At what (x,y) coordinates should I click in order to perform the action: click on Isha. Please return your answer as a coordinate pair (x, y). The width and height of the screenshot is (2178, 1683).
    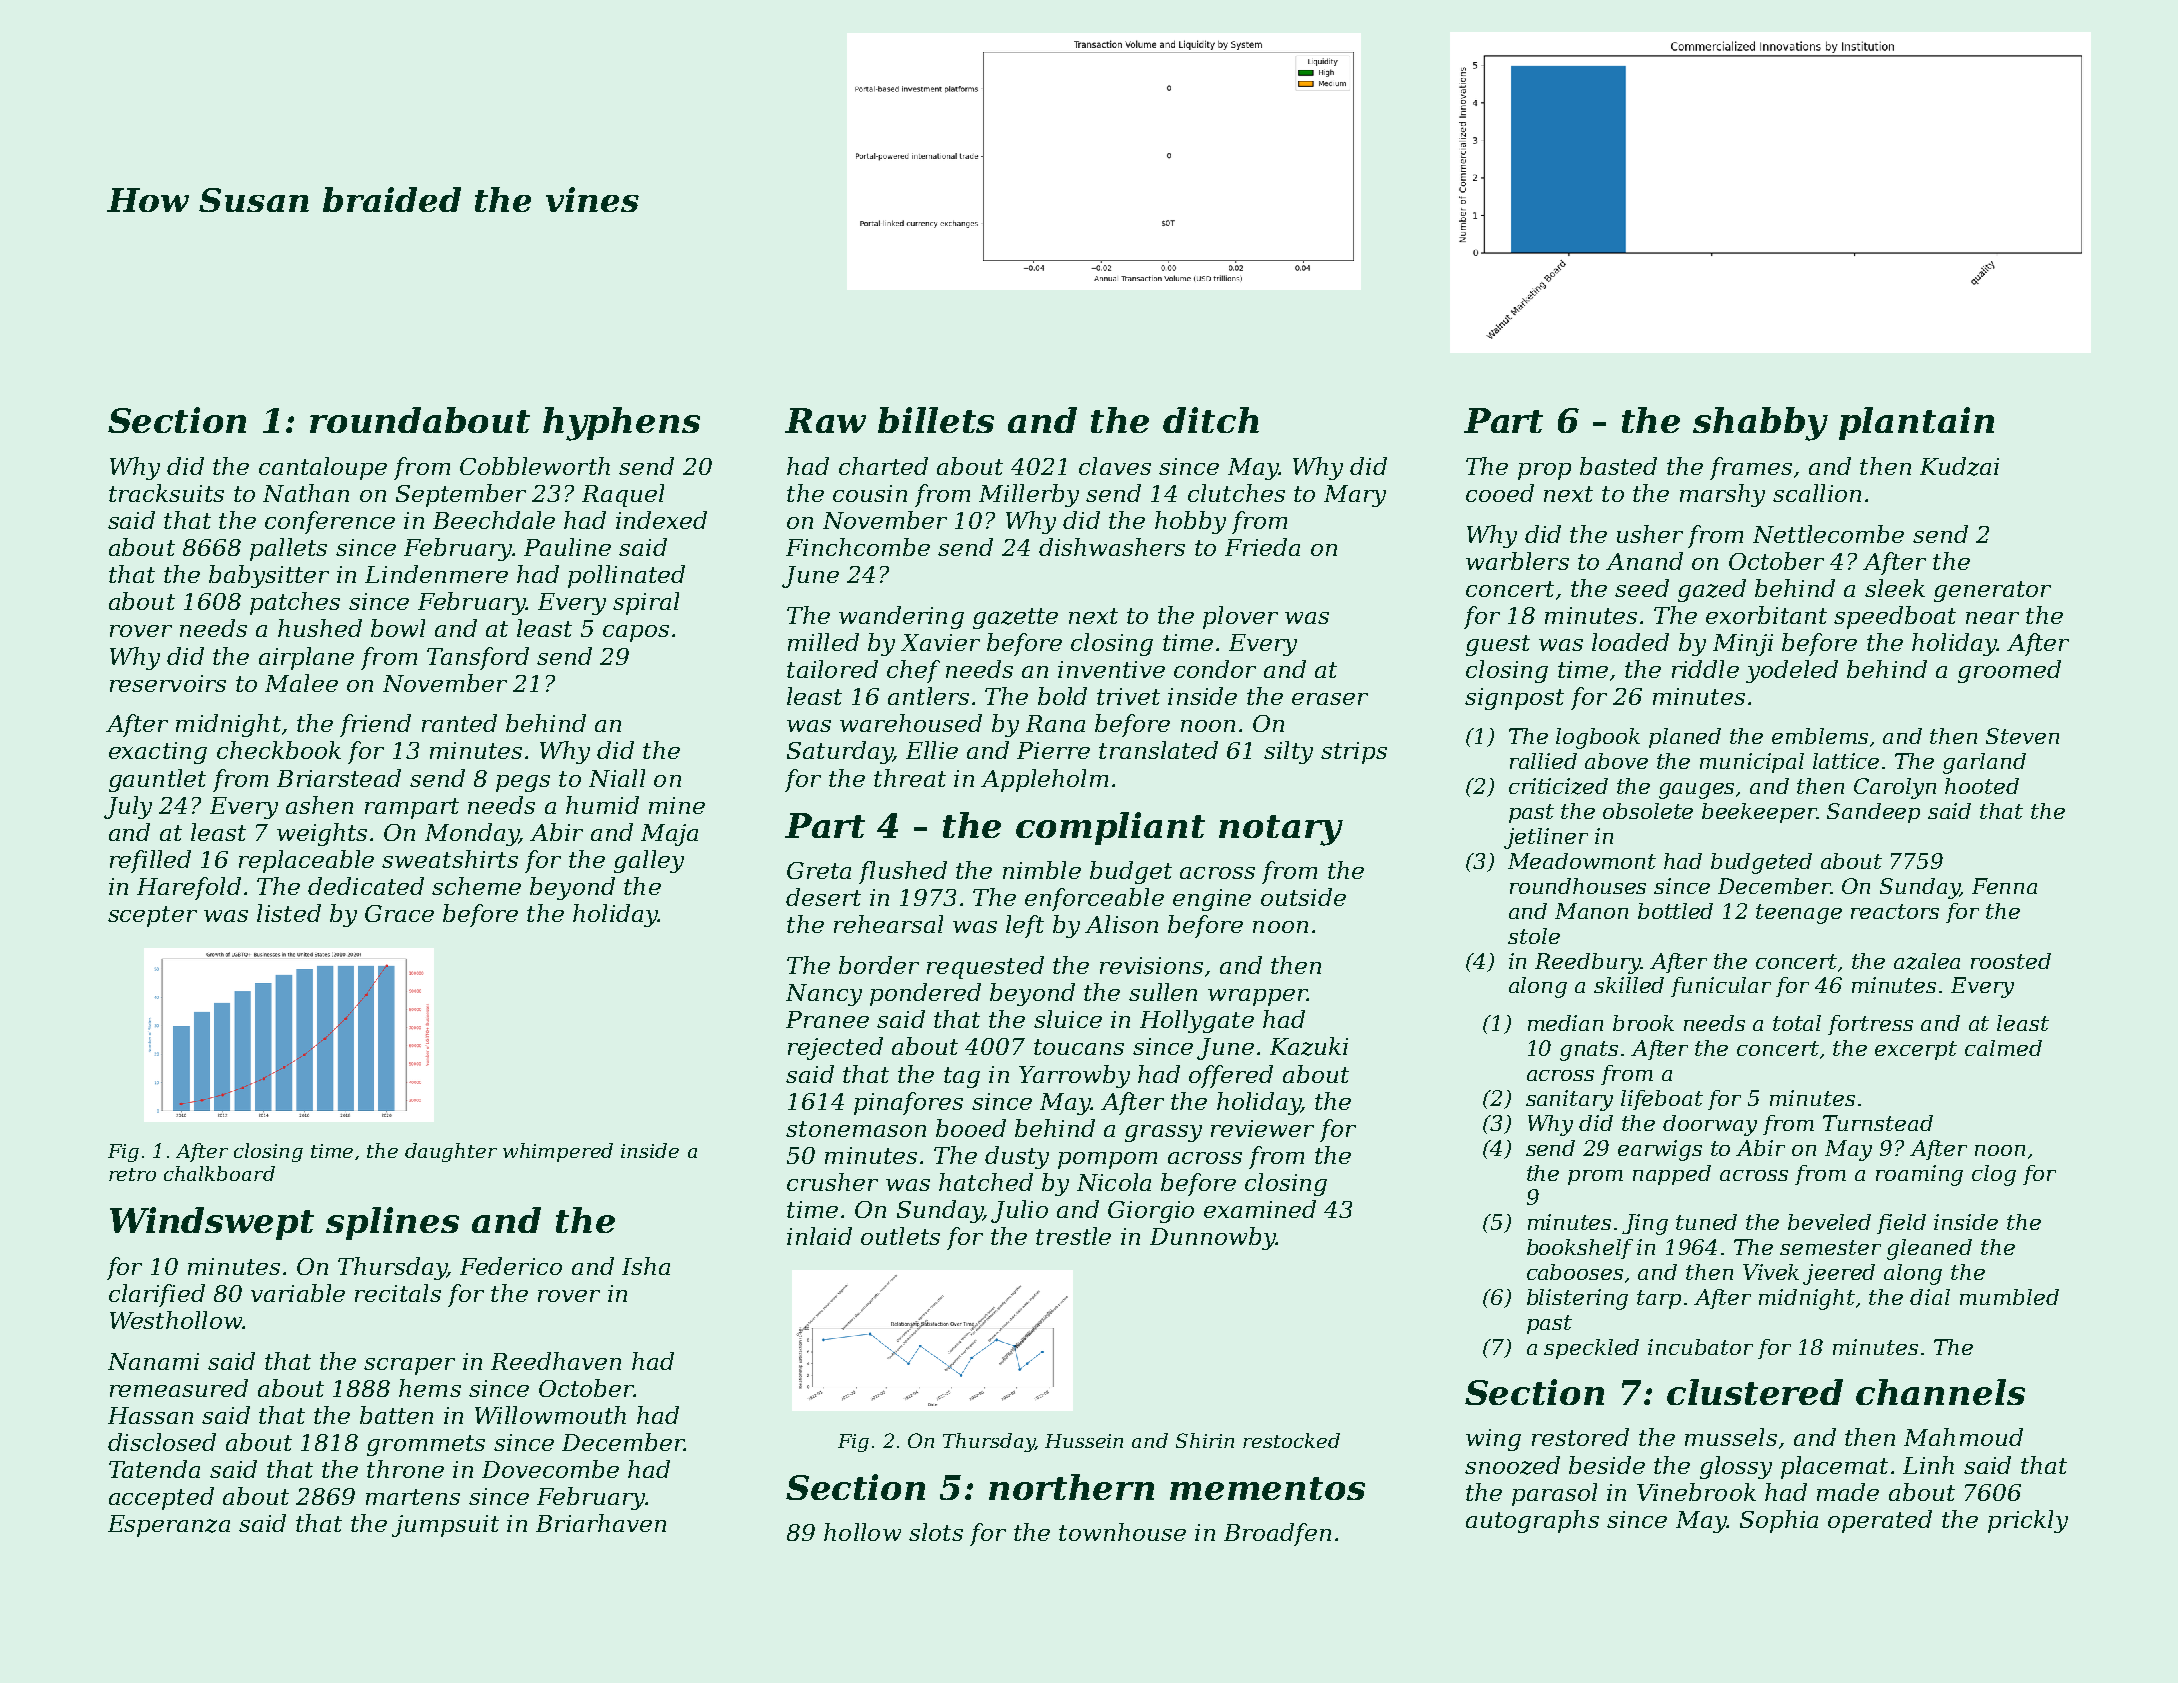
    Looking at the image, I should click on (646, 1266).
